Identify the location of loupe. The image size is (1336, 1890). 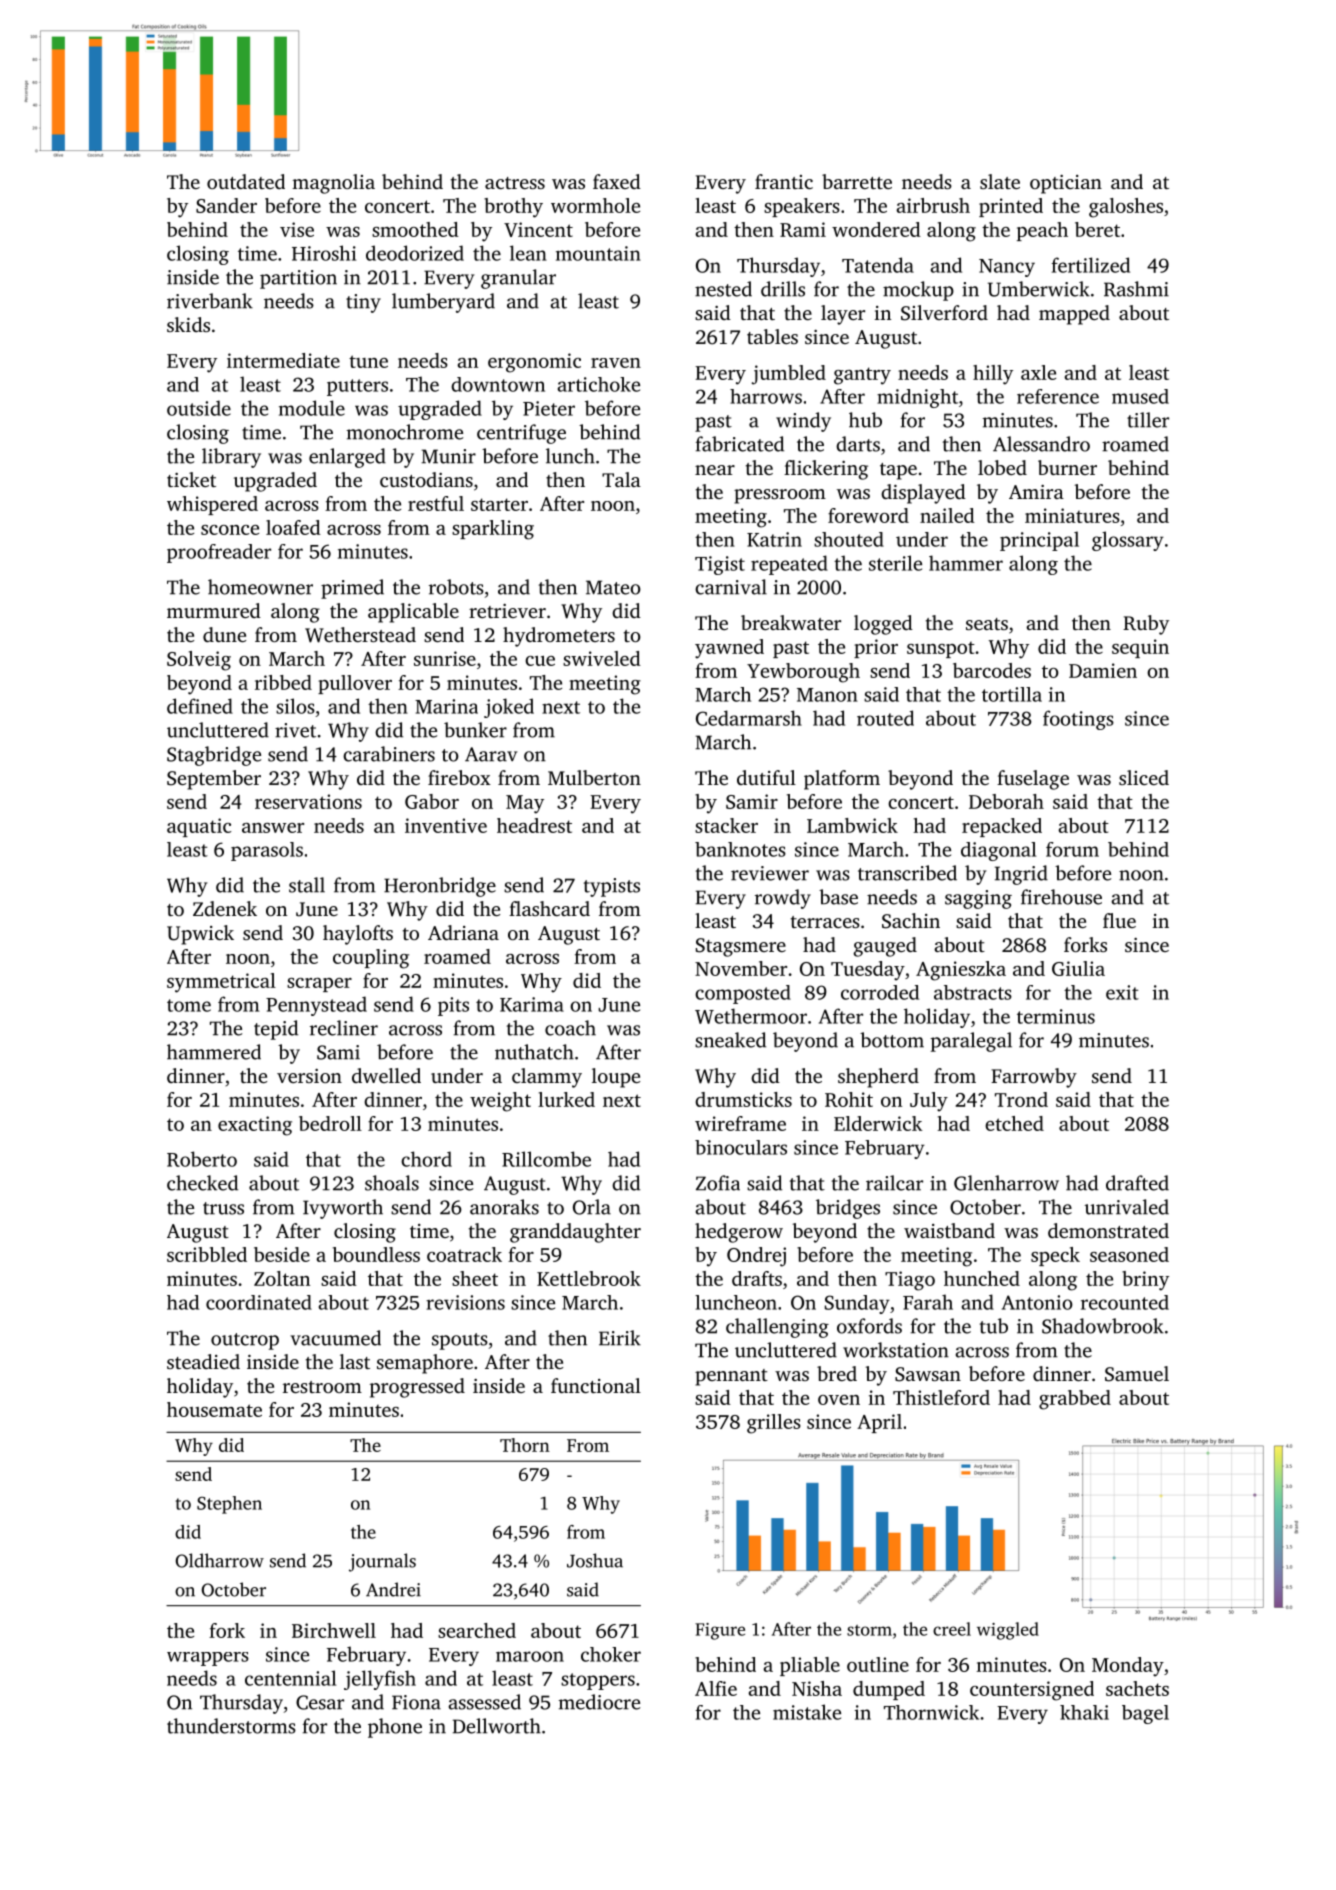
(616, 1078).
